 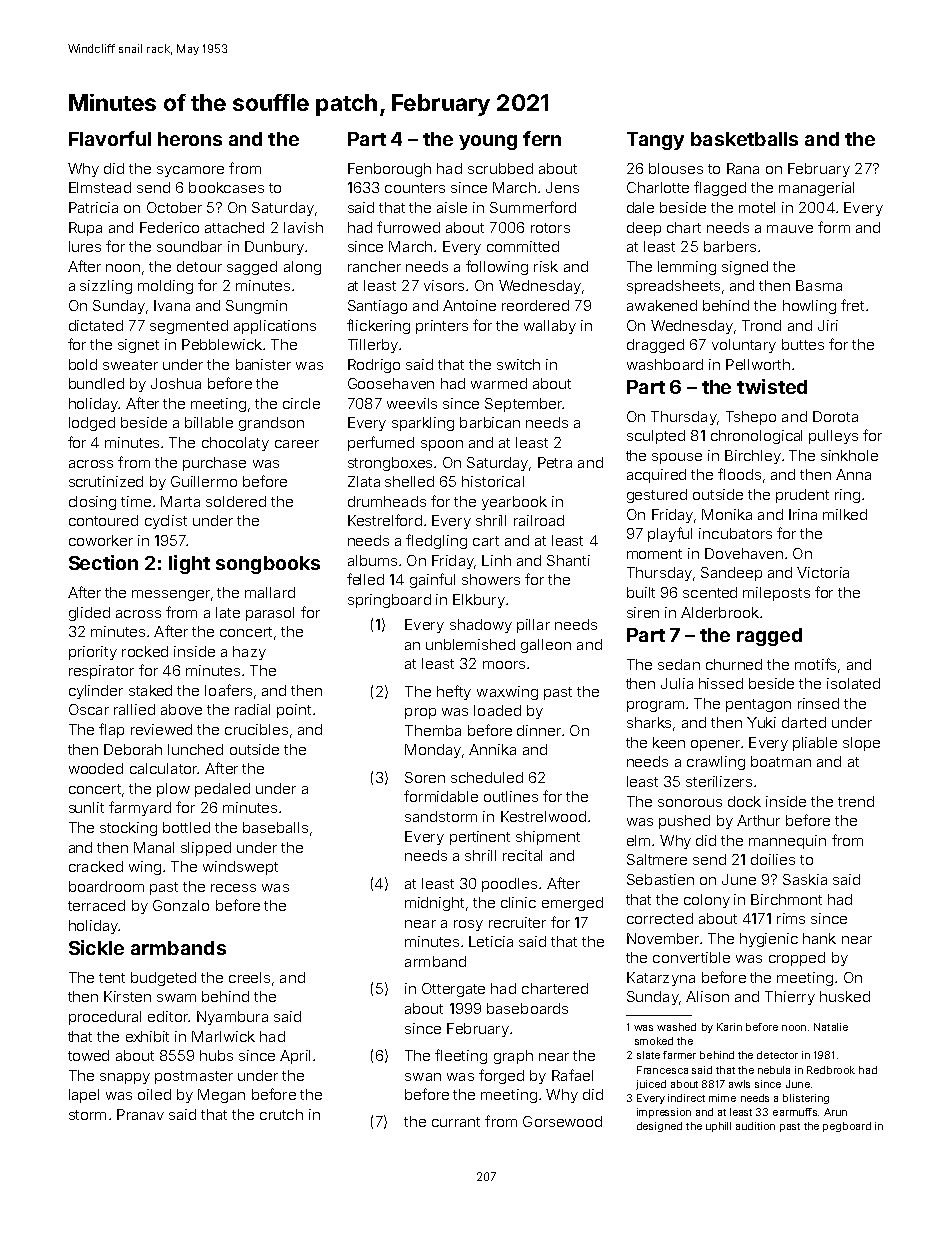 What do you see at coordinates (790, 998) in the screenshot?
I see `Thierry` at bounding box center [790, 998].
